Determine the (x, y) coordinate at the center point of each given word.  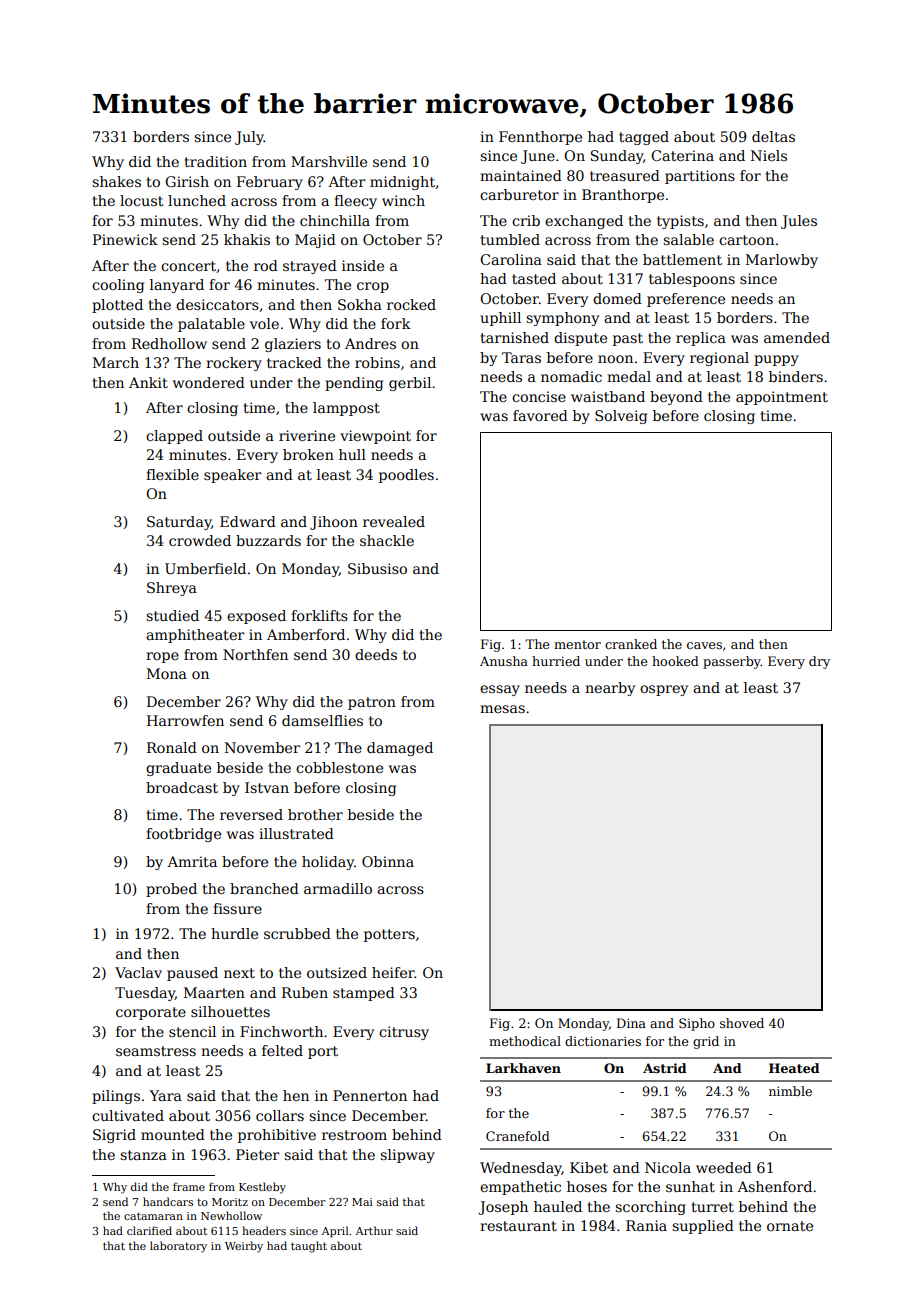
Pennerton (370, 1095)
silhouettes (230, 1011)
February (270, 183)
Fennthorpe (540, 138)
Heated (794, 1068)
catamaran (153, 1216)
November (262, 747)
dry (819, 662)
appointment (782, 398)
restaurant (518, 1226)
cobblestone (339, 767)
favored (540, 415)
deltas (773, 136)
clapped (174, 437)
